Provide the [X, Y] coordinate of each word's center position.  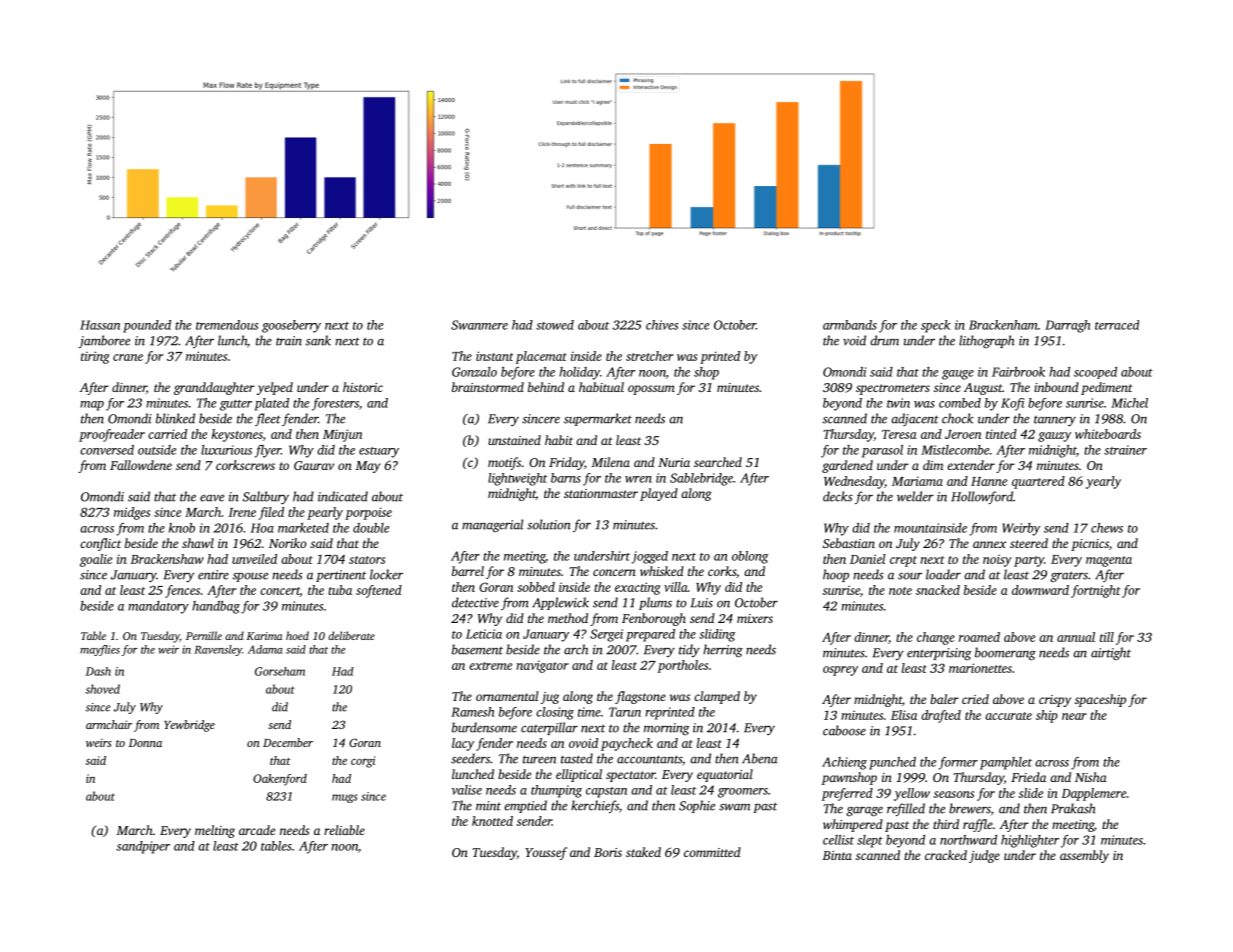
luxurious [226, 450]
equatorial [725, 775]
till [1107, 637]
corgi [363, 762]
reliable [344, 830]
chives [662, 325]
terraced [1117, 325]
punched [892, 763]
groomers [743, 793]
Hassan [100, 325]
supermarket [598, 419]
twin [898, 403]
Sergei [606, 635]
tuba [340, 590]
